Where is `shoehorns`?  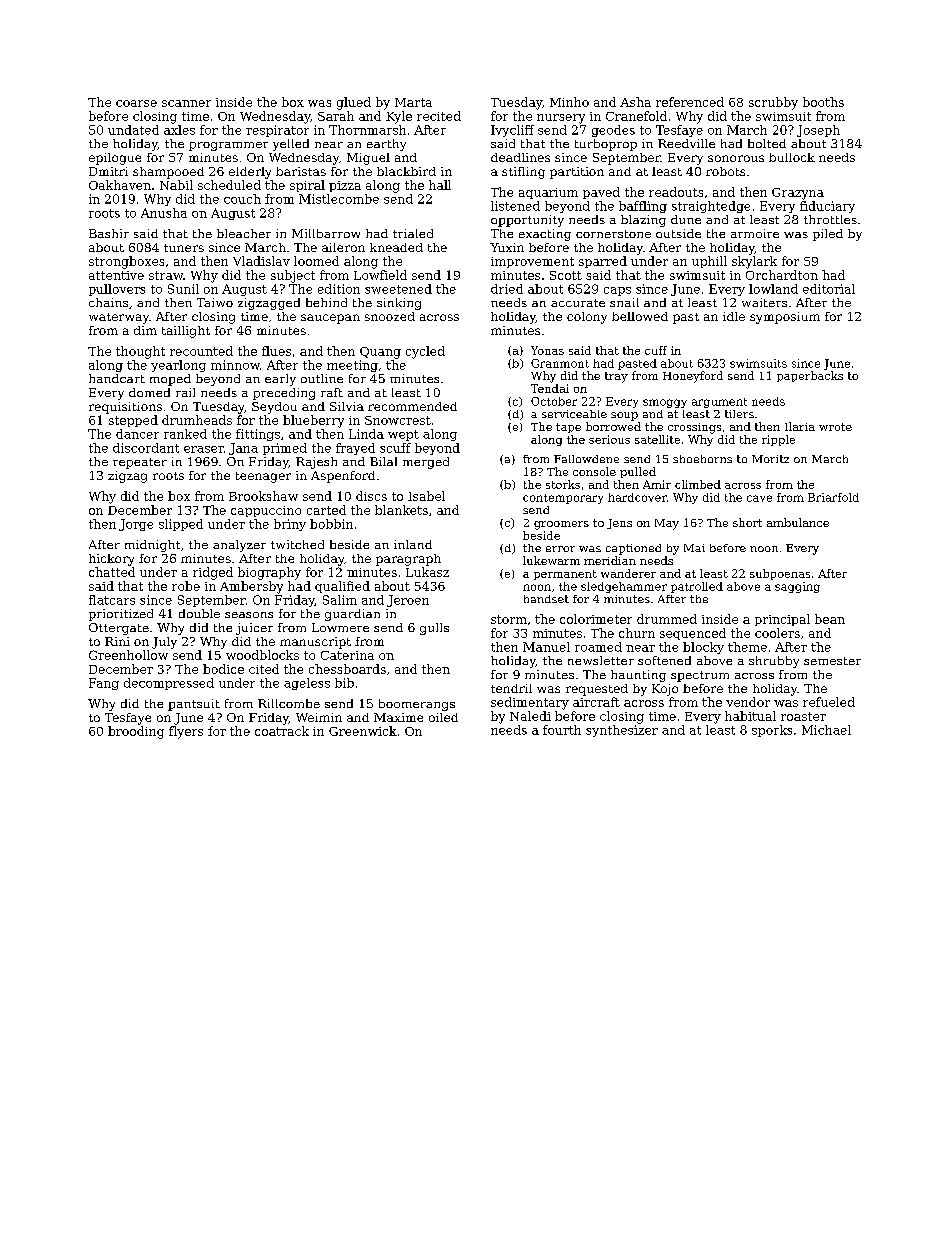
shoehorns is located at coordinates (702, 459).
